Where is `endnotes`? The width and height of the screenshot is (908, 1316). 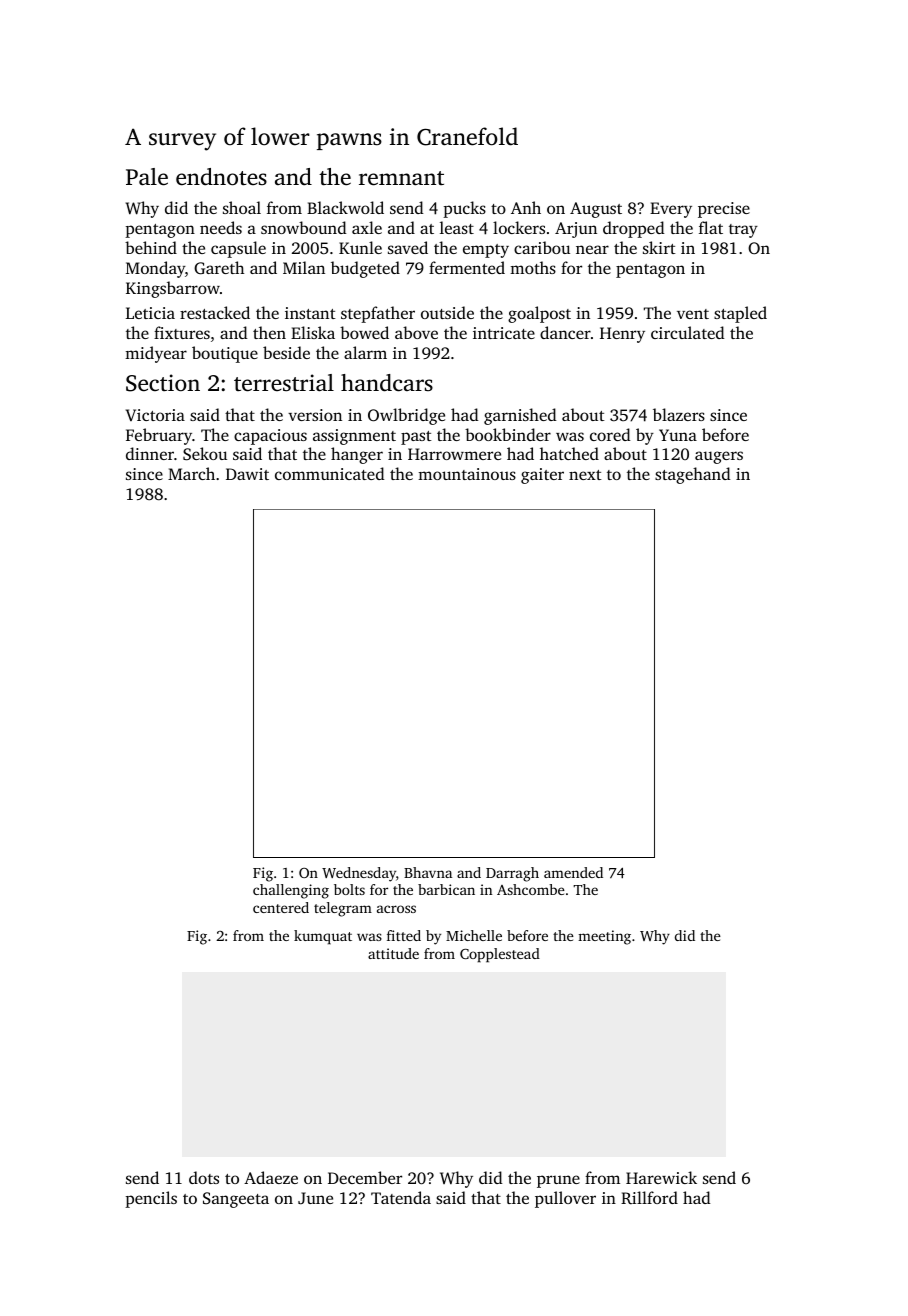
endnotes is located at coordinates (221, 177).
